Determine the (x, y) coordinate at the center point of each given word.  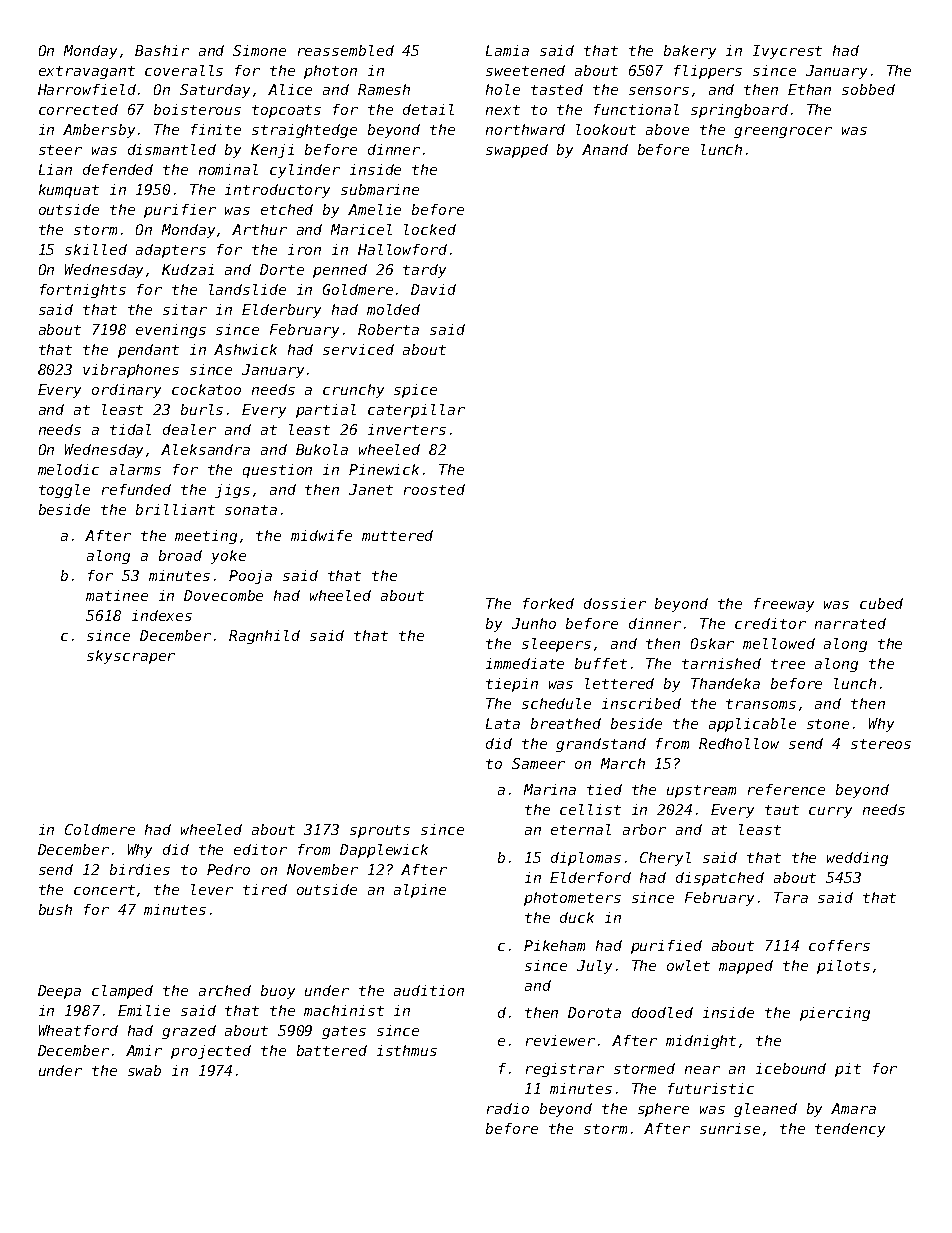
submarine (380, 189)
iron (304, 249)
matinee (117, 595)
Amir (144, 1050)
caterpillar (416, 411)
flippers (708, 72)
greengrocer (783, 132)
